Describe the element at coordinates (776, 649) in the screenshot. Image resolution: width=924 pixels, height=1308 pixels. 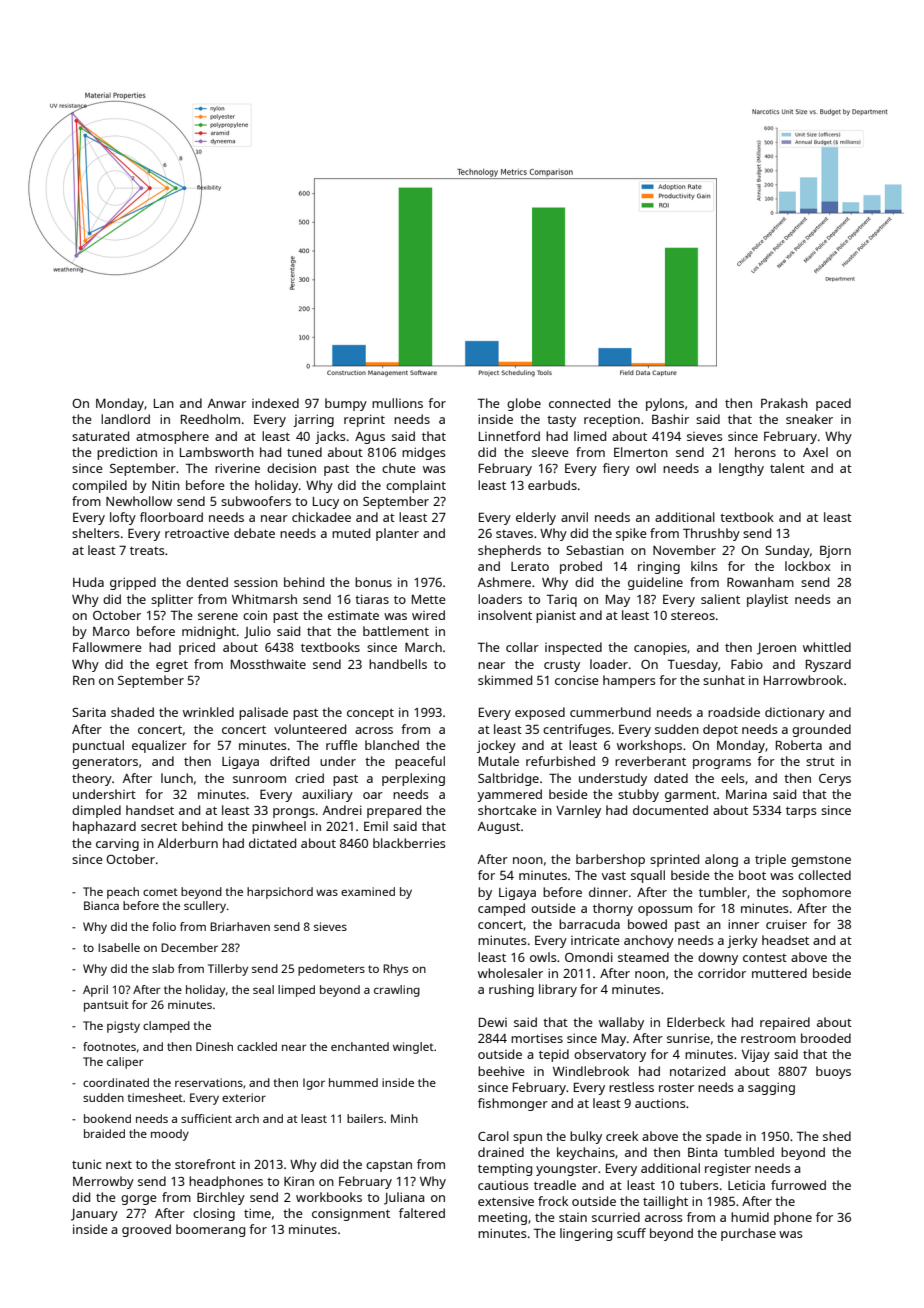
I see `Jeroen` at that location.
